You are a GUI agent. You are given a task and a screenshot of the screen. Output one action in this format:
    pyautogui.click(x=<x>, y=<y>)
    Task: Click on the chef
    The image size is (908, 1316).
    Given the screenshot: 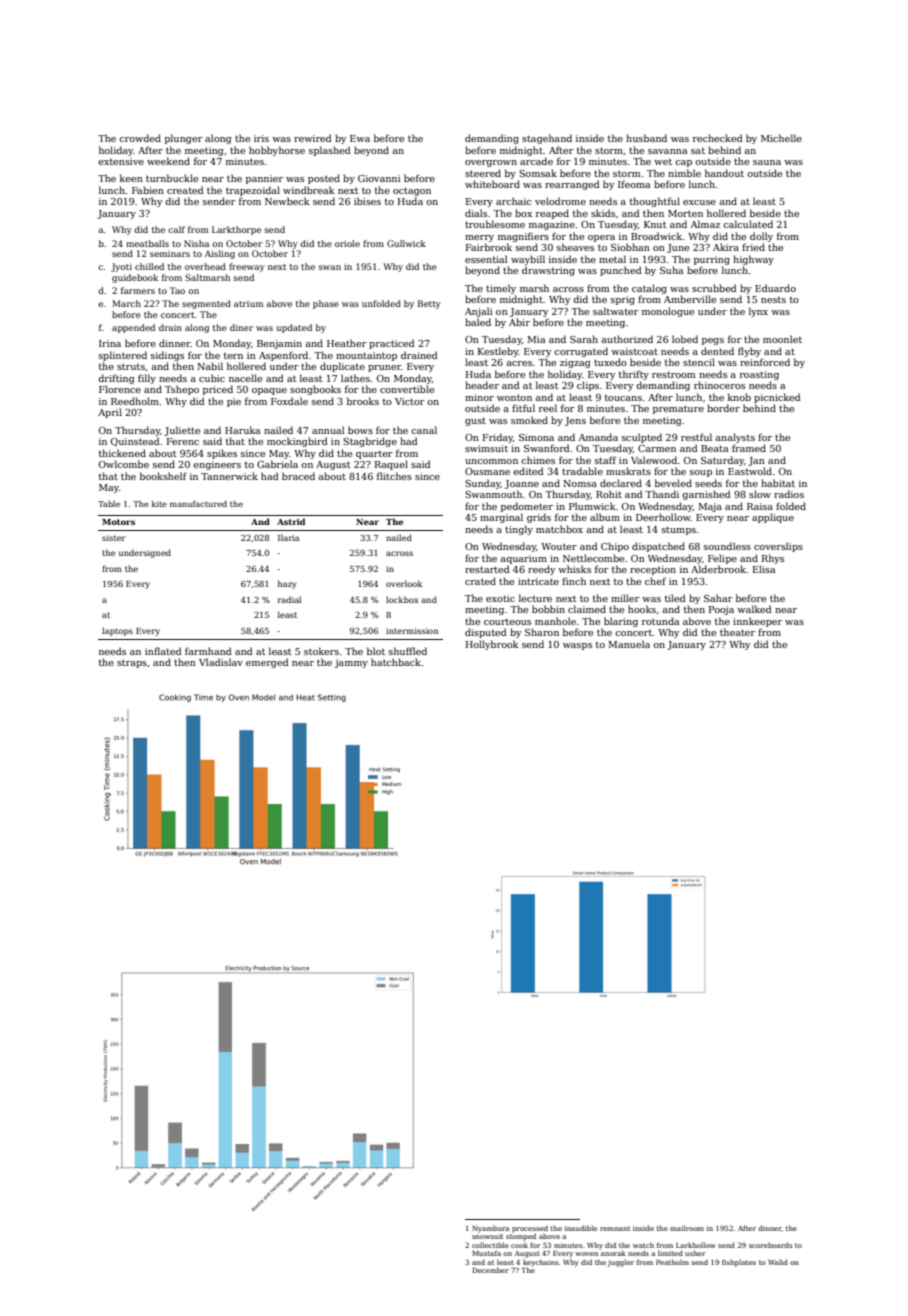 What is the action you would take?
    pyautogui.click(x=655, y=581)
